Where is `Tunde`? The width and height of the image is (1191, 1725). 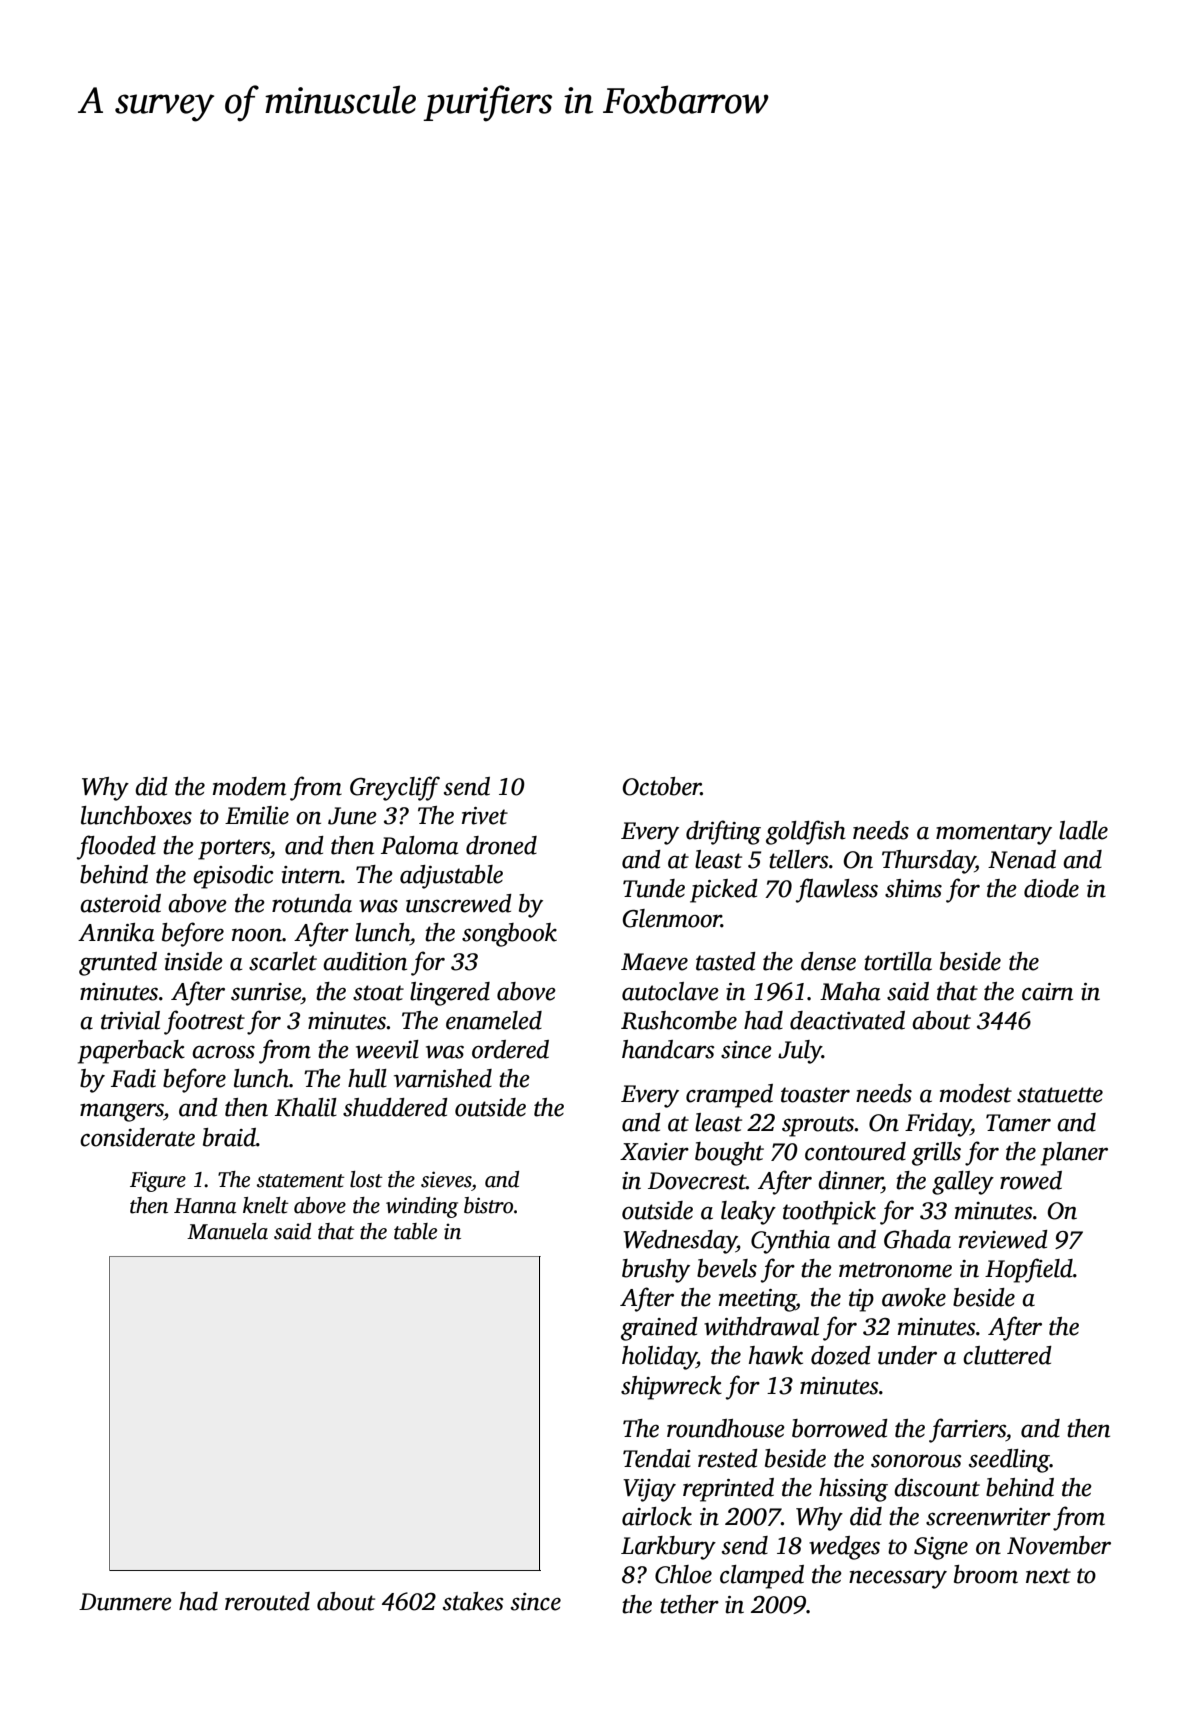
Tunde is located at coordinates (654, 888).
